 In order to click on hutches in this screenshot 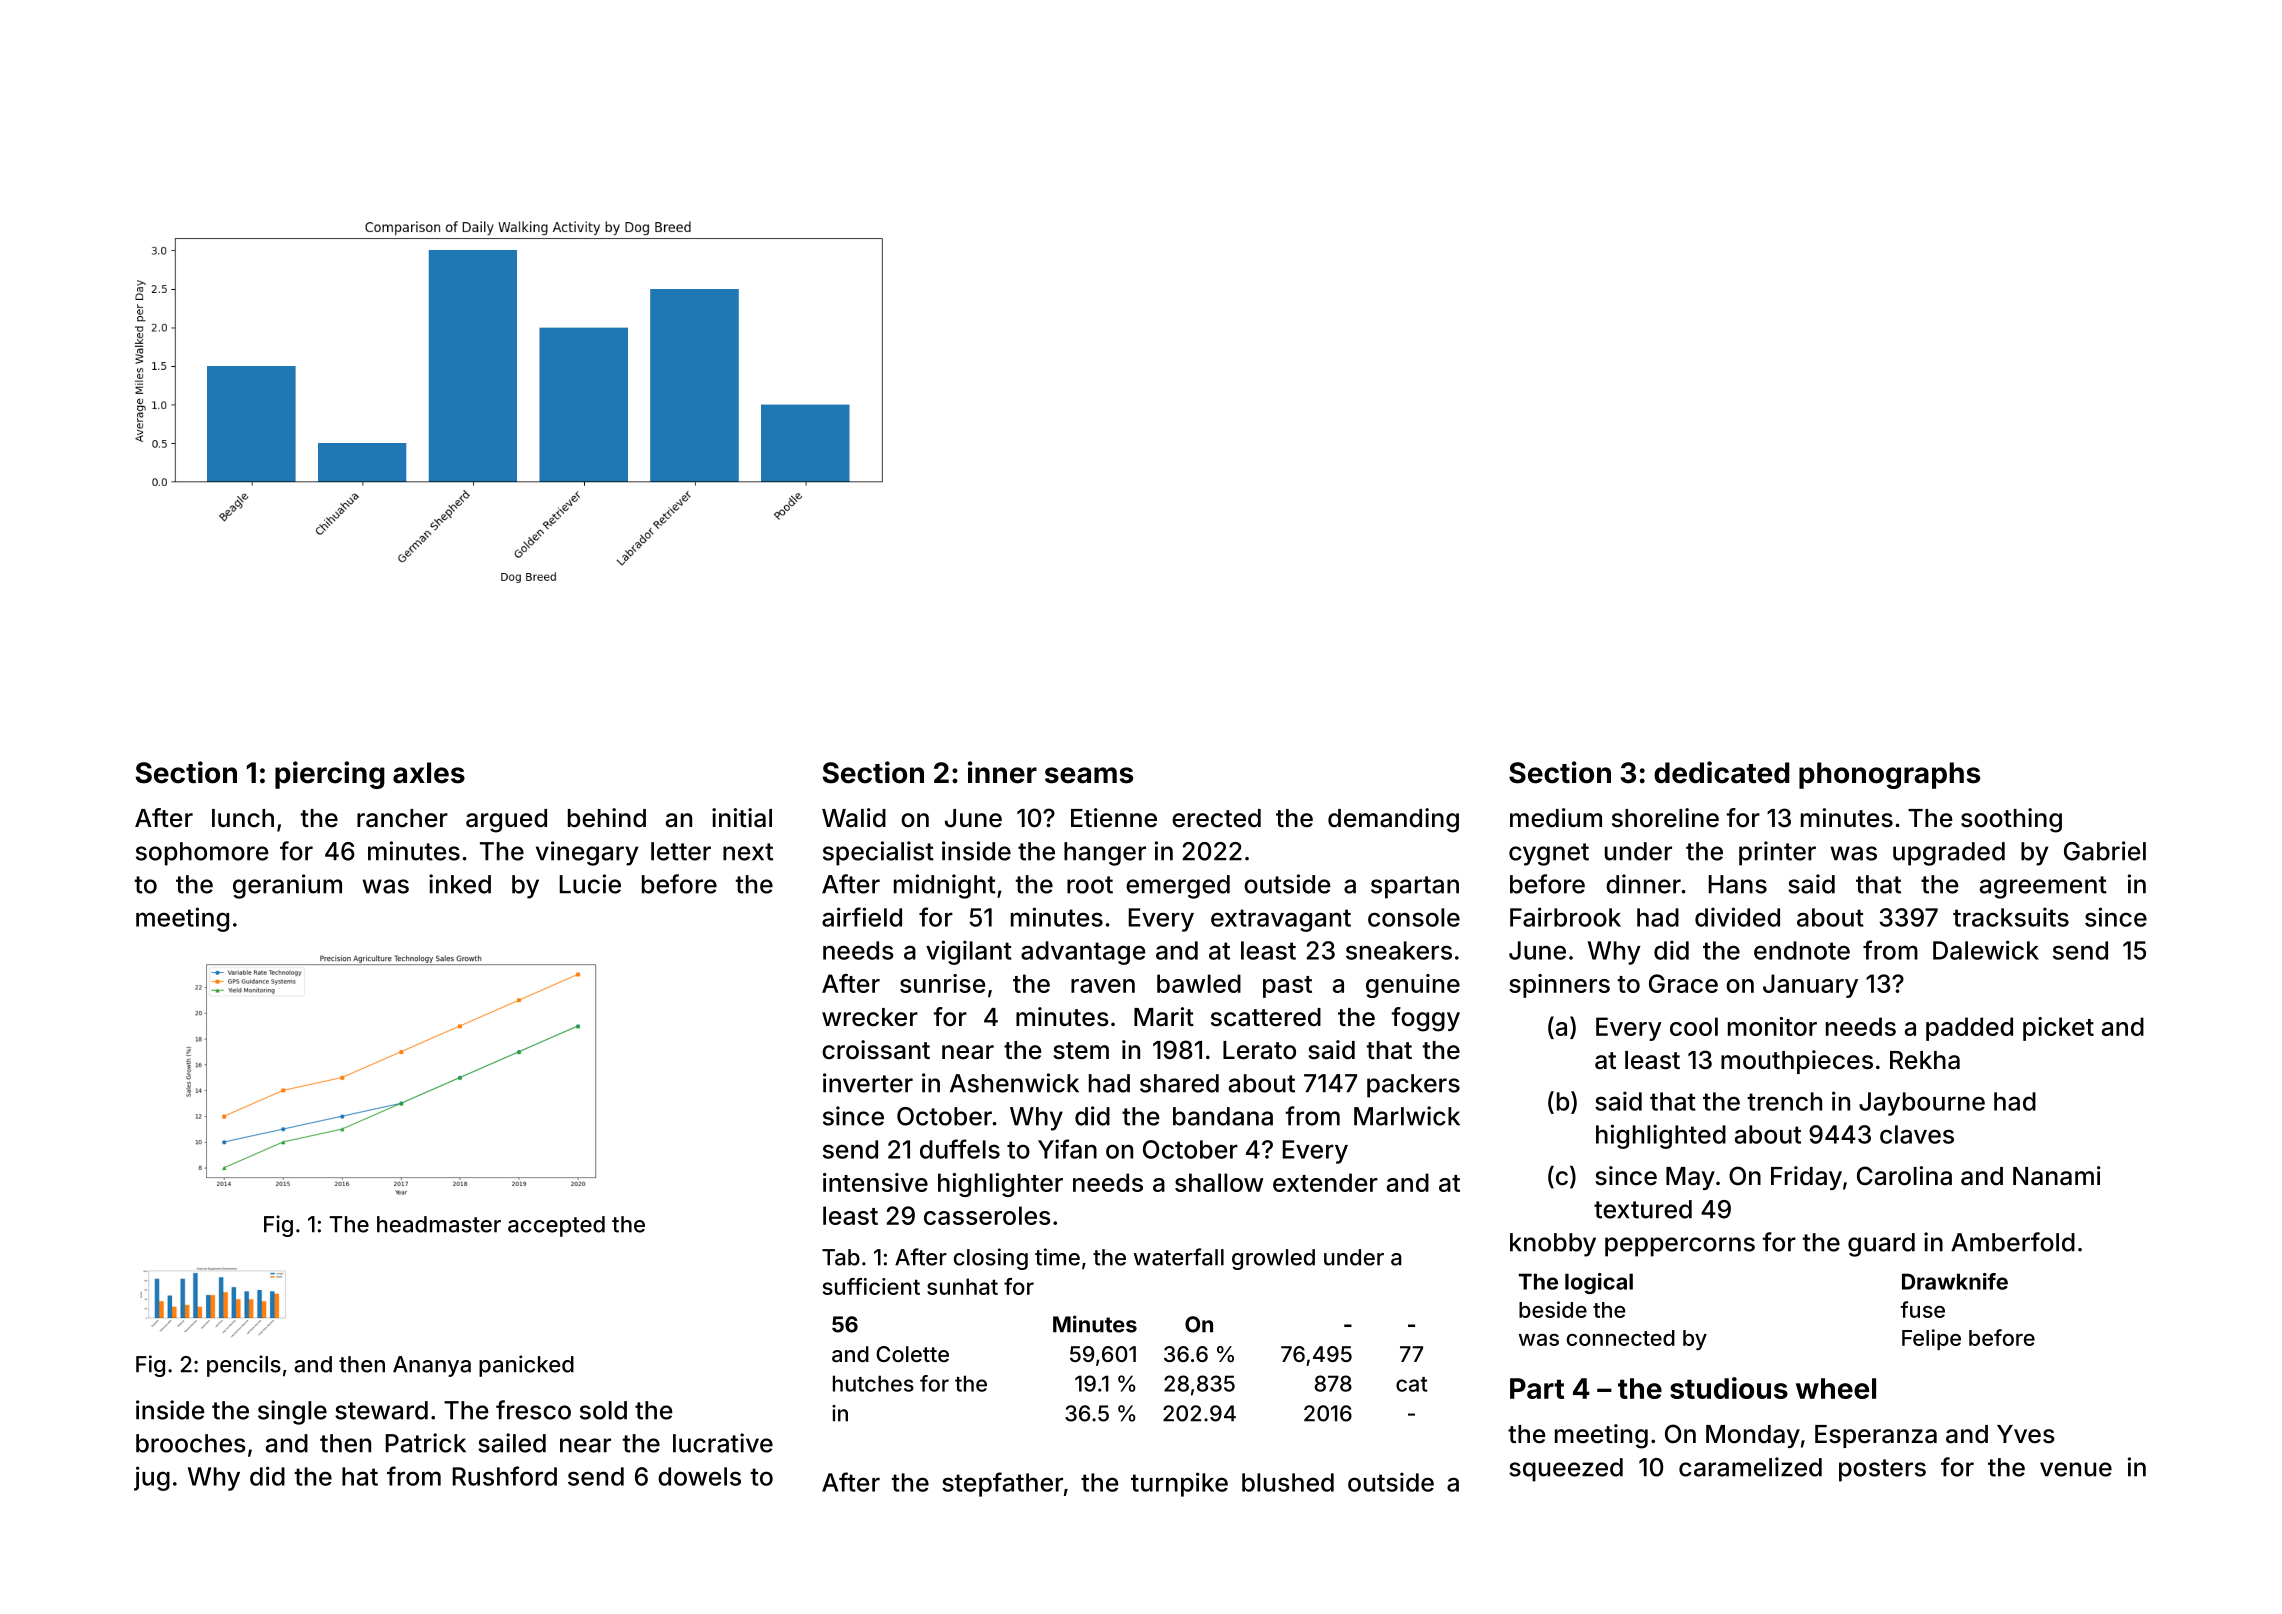, I will do `click(873, 1383)`.
